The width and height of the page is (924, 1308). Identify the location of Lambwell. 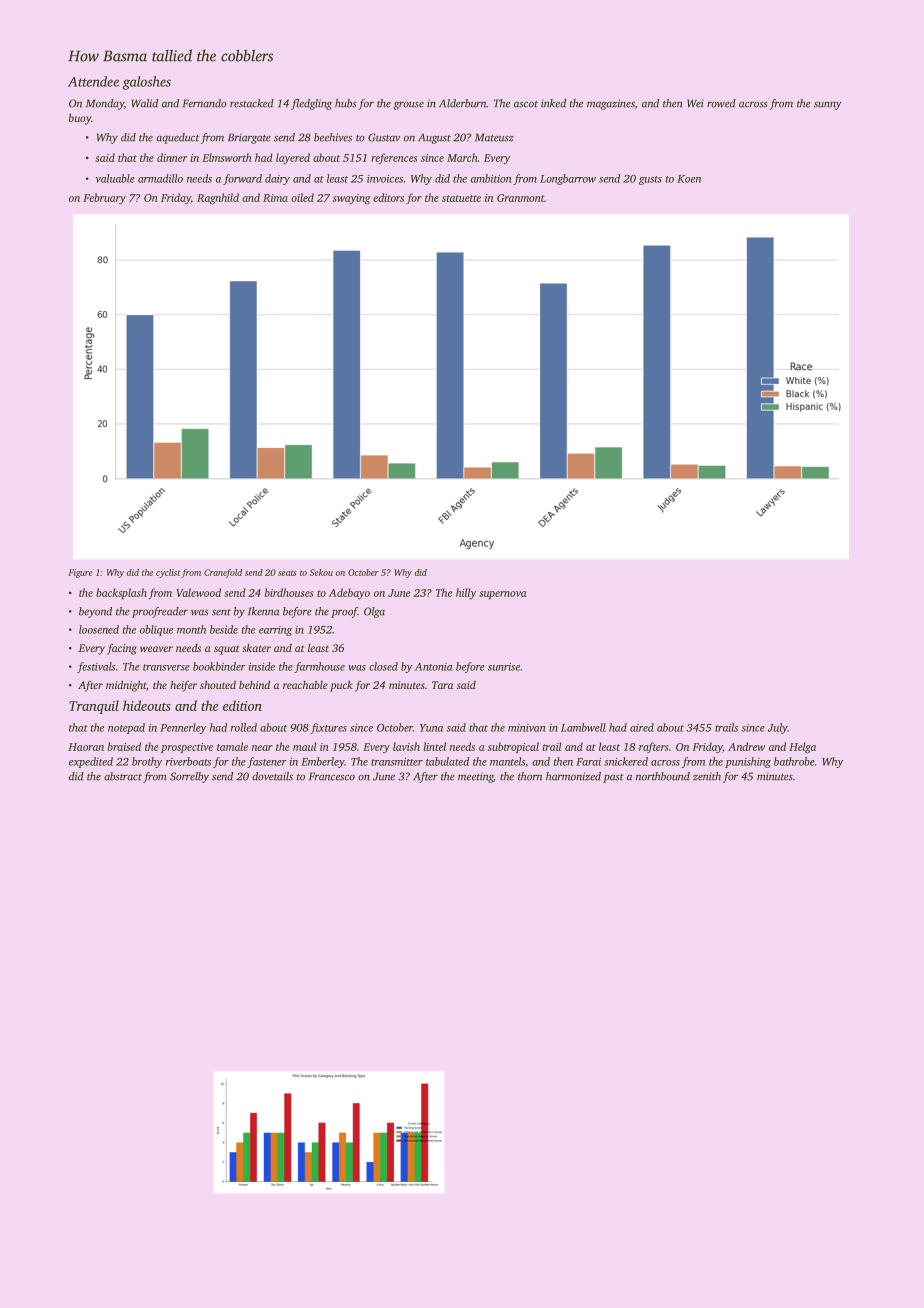
(583, 727).
